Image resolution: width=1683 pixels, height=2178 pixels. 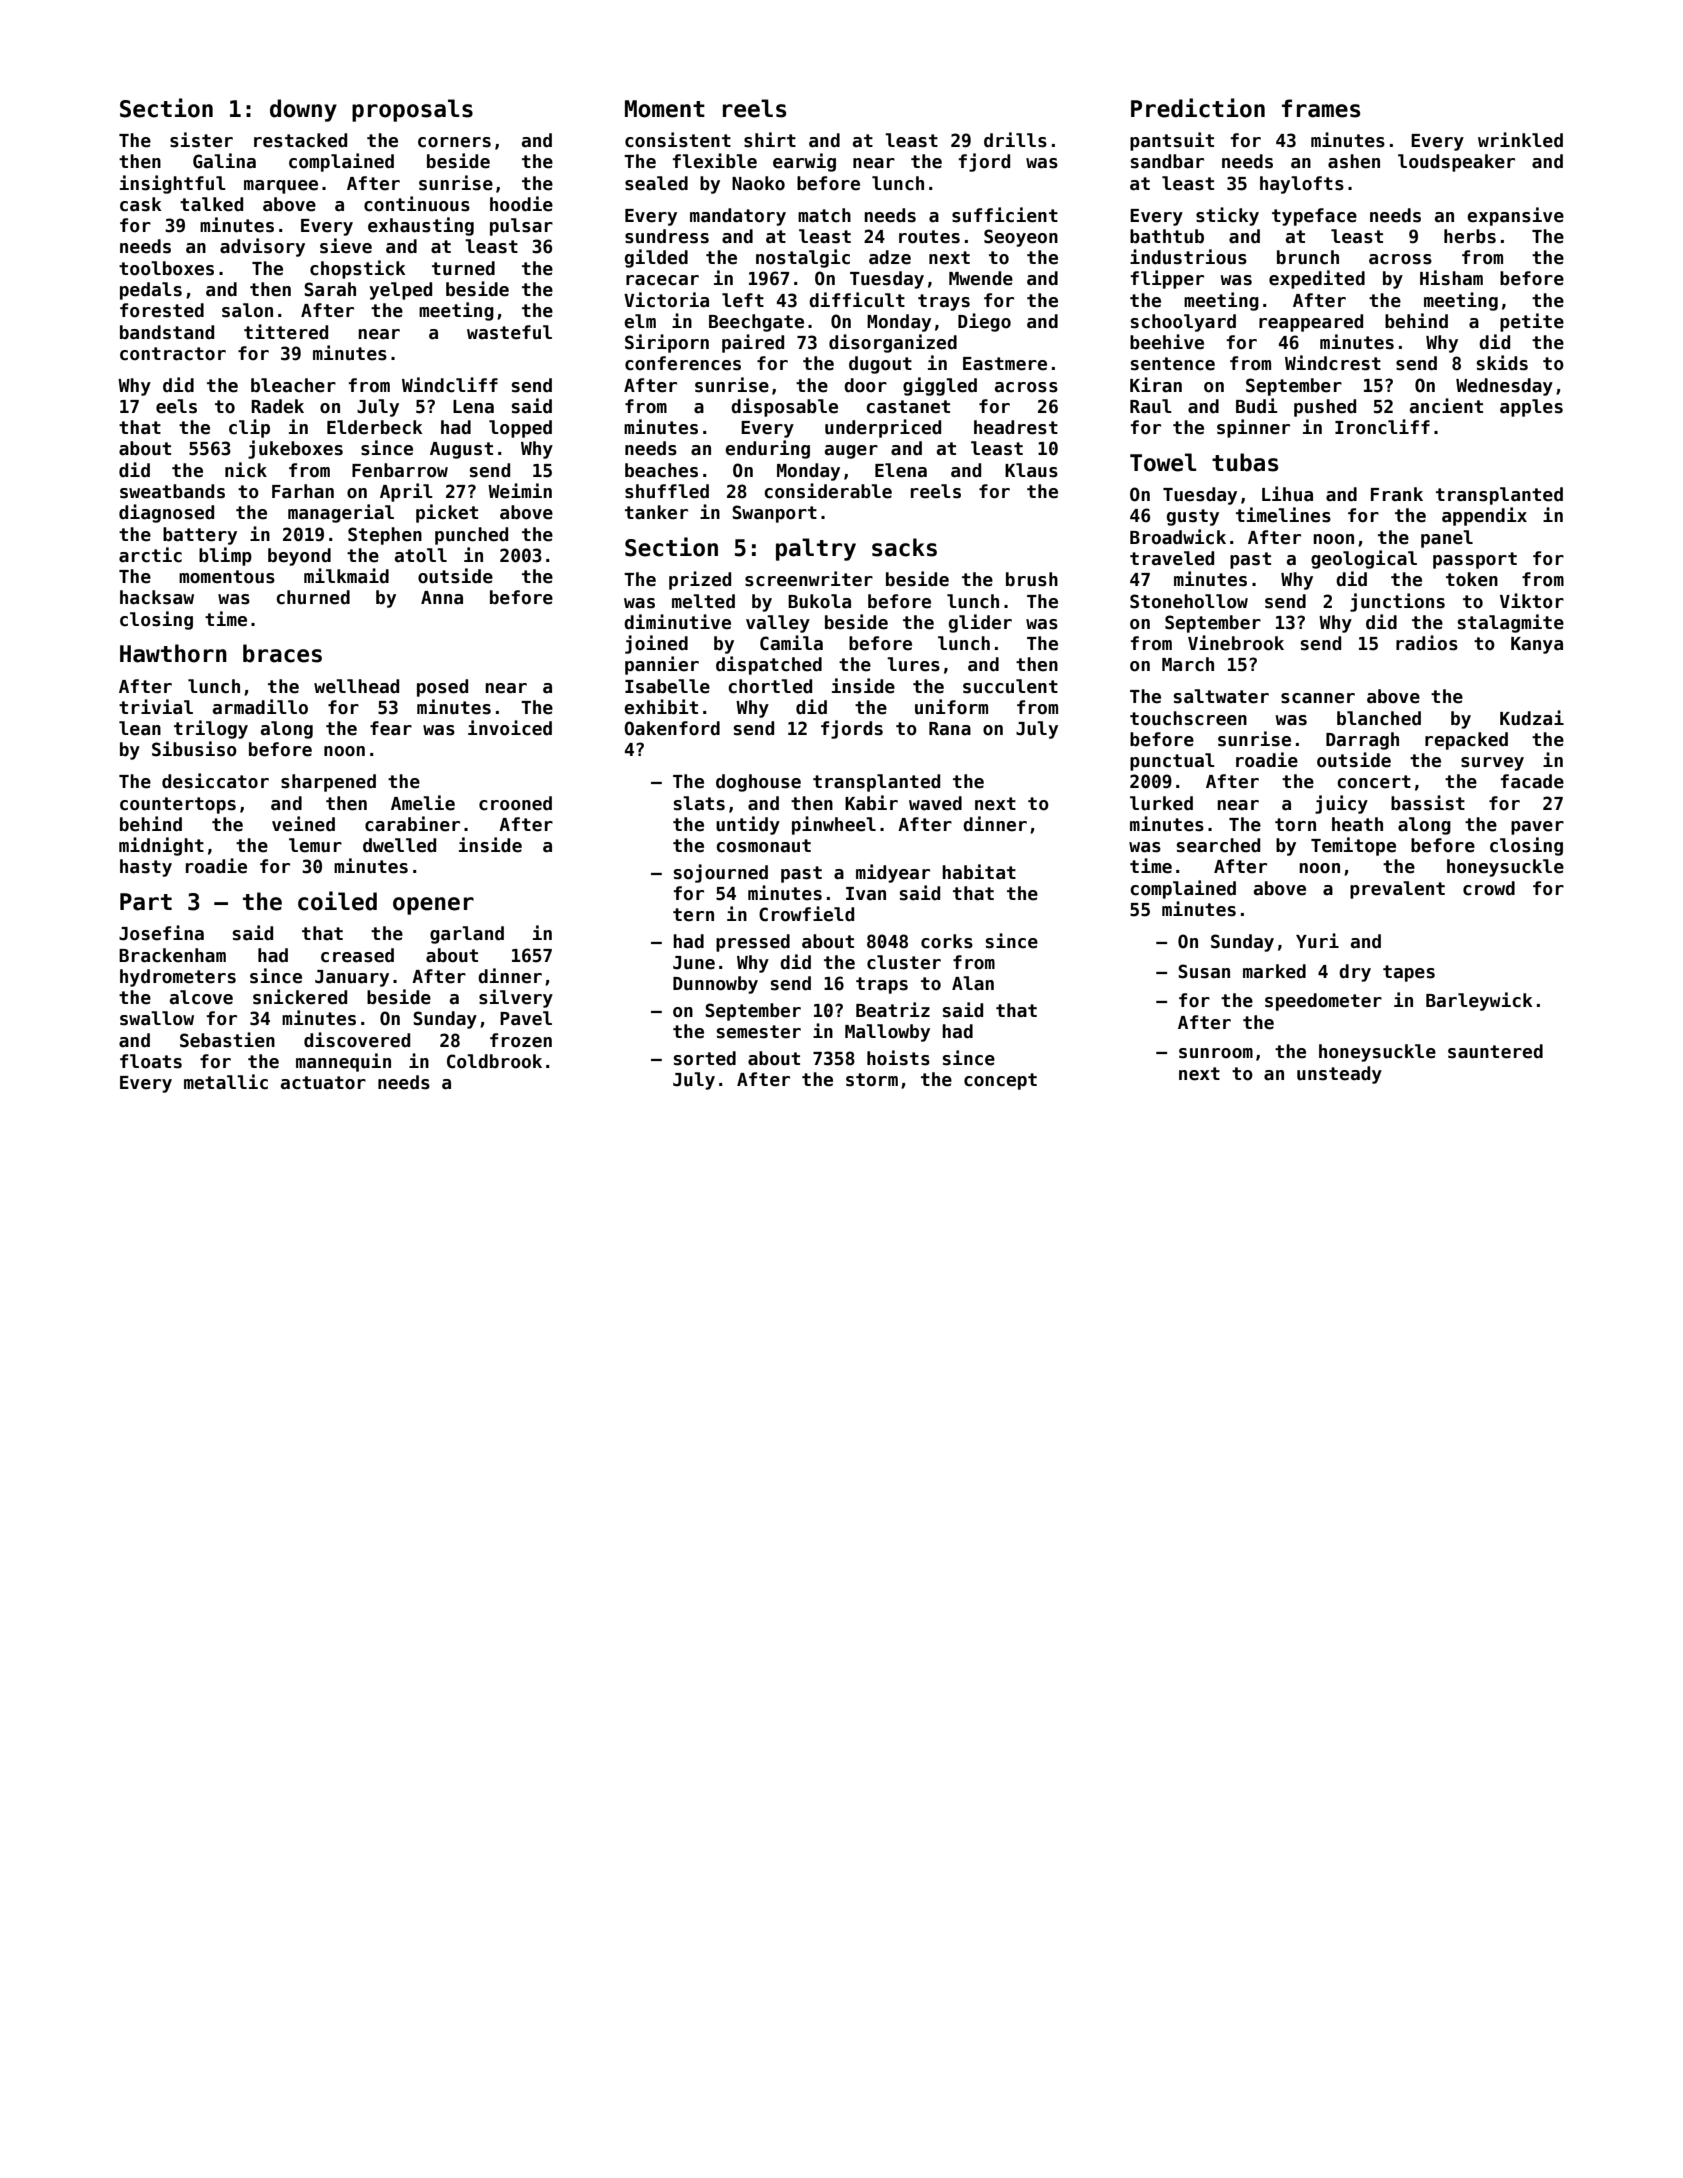 I want to click on Diego, so click(x=984, y=322).
